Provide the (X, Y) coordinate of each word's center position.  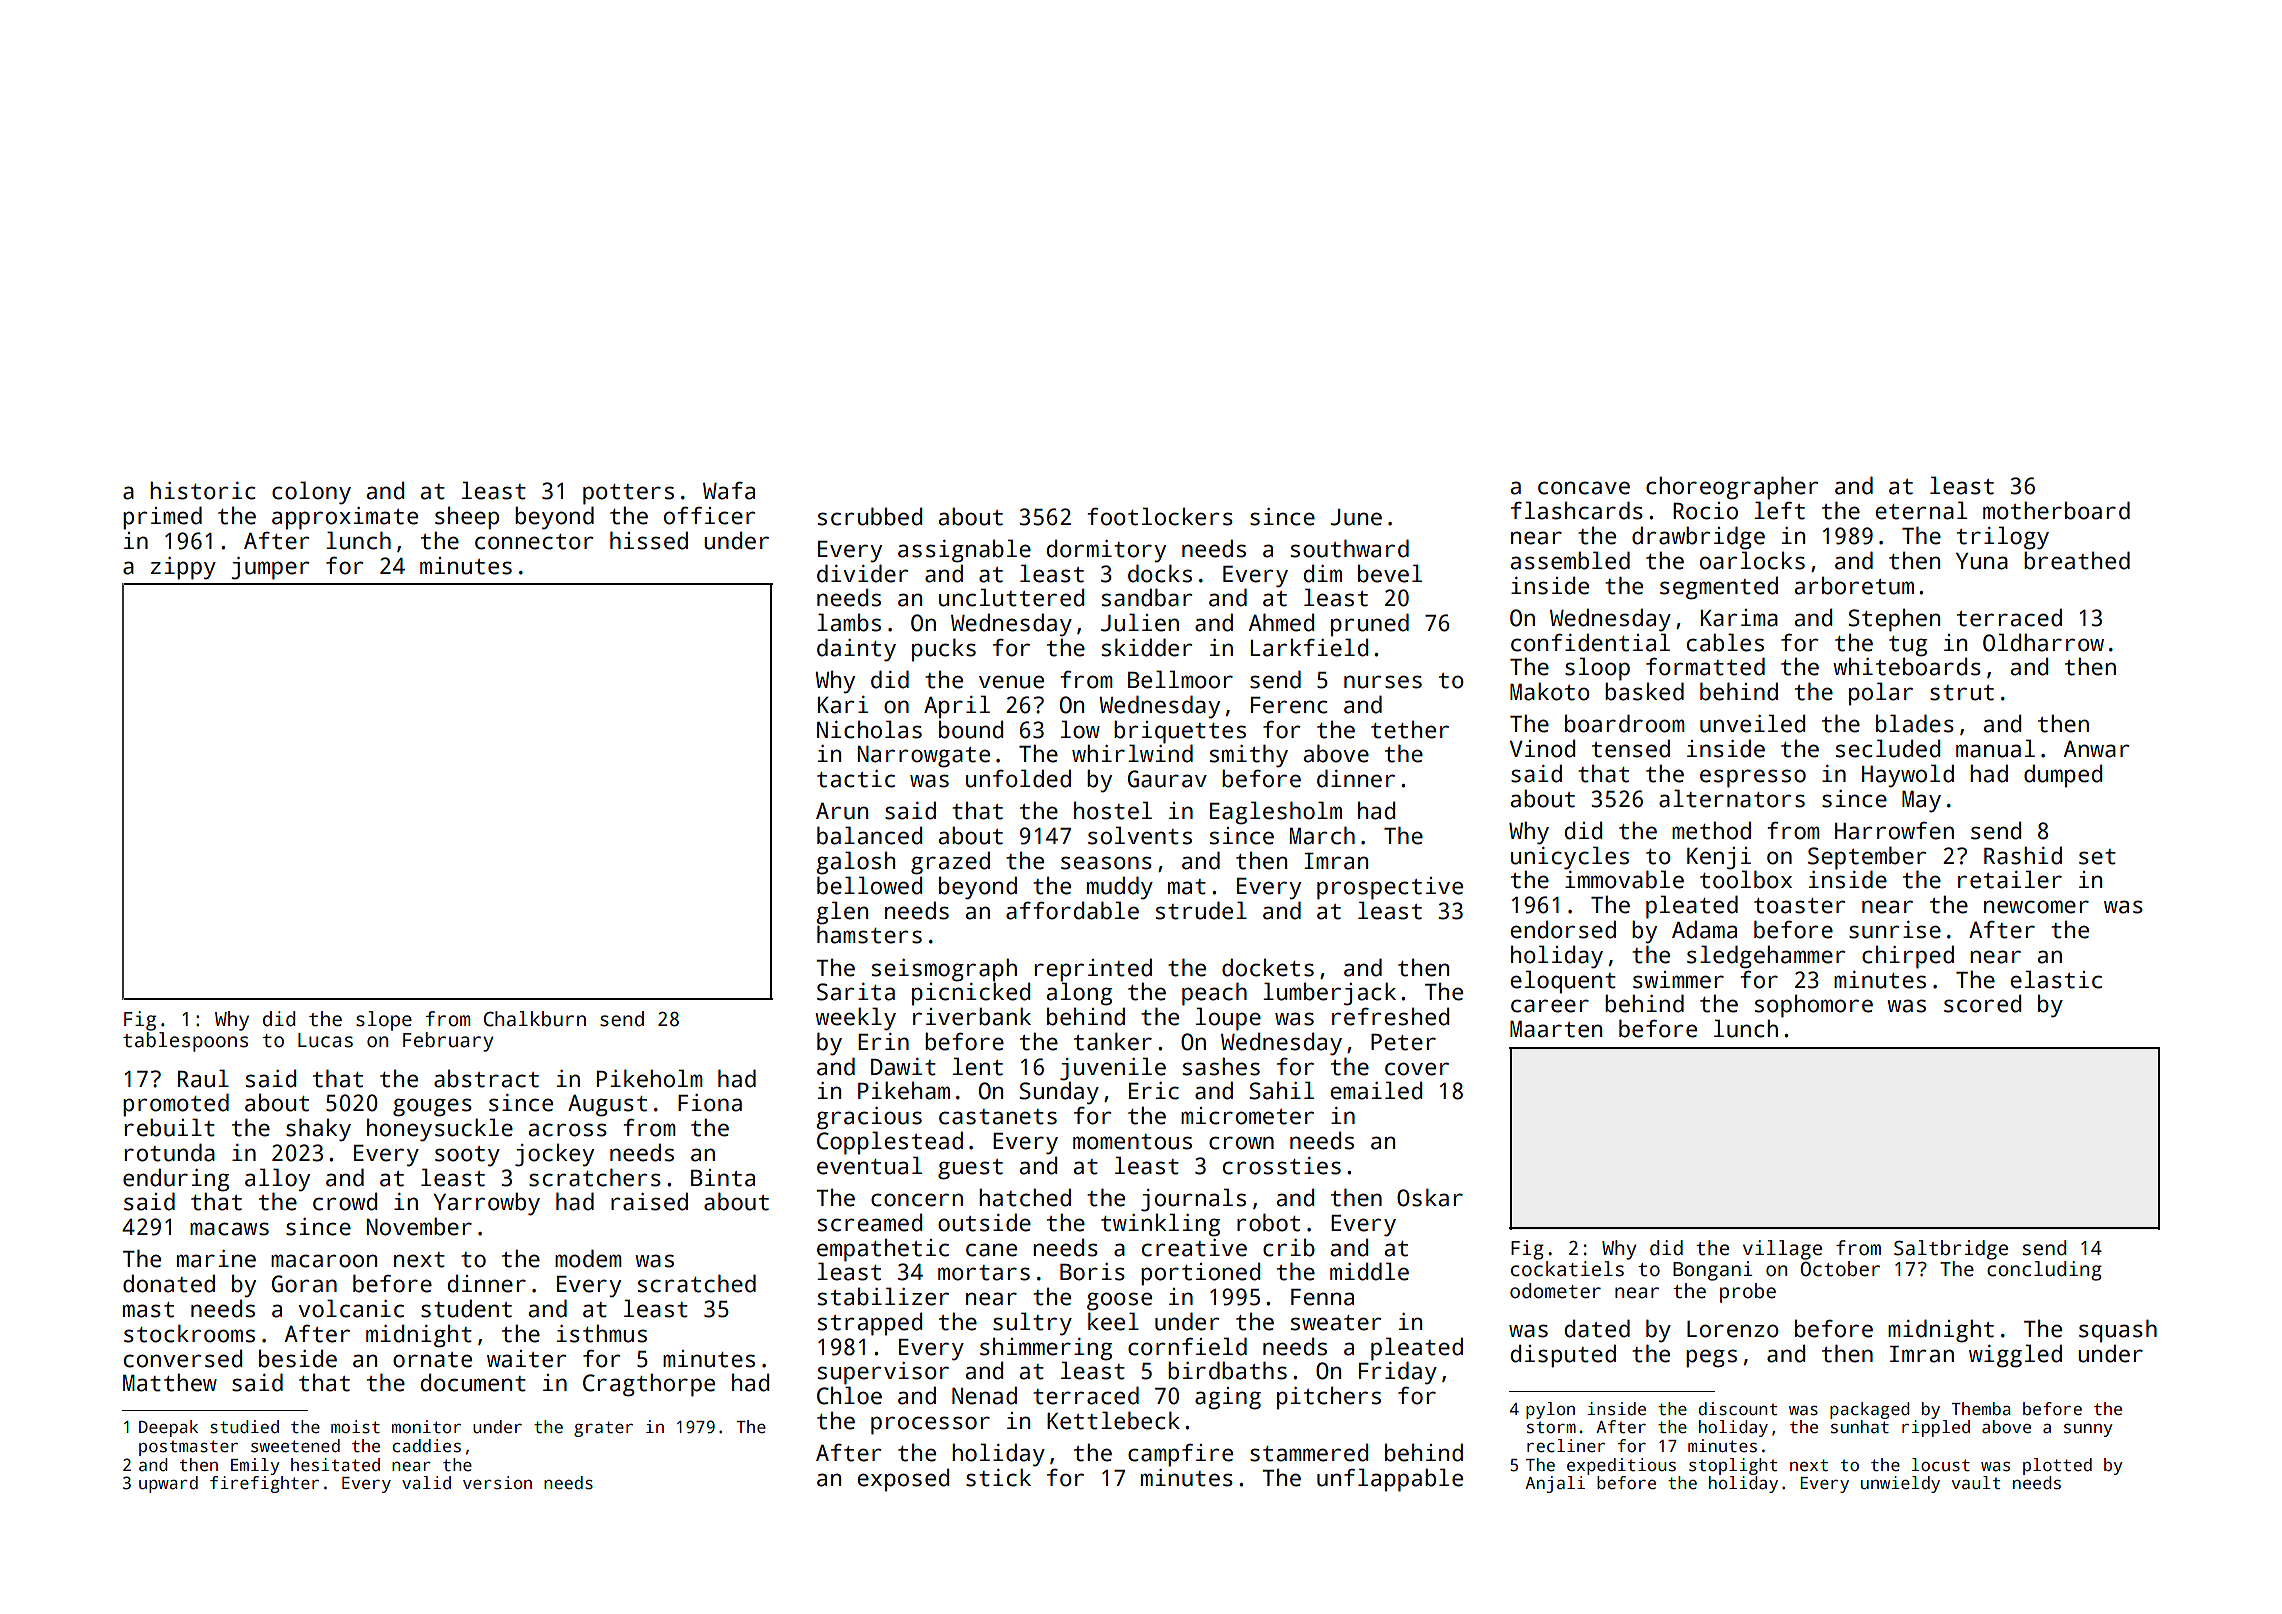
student (466, 1308)
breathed (2077, 560)
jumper (271, 568)
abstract (486, 1078)
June (1356, 517)
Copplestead (890, 1143)
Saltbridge (1951, 1250)
